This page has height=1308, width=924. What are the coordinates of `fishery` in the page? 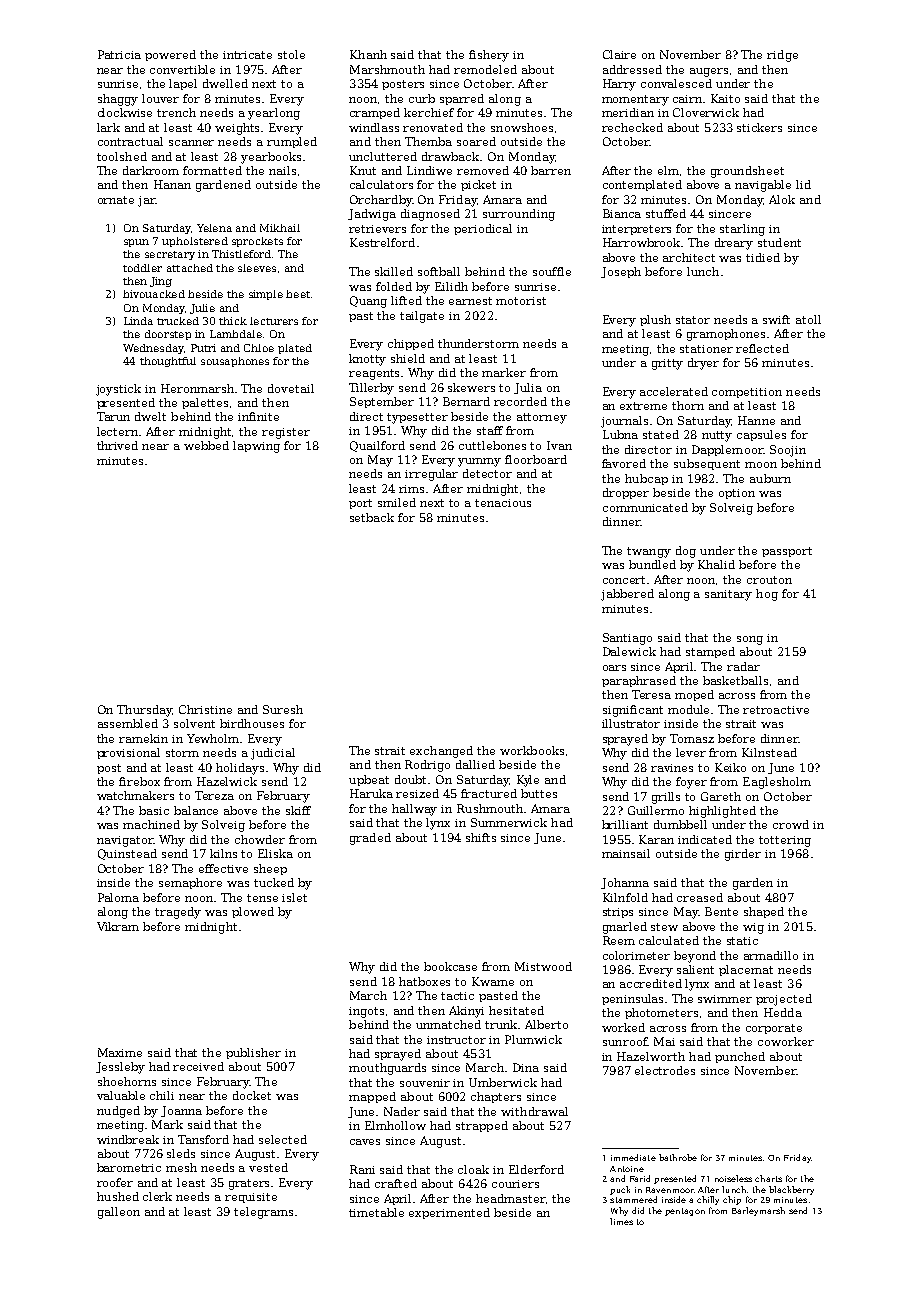 It's located at (489, 56).
